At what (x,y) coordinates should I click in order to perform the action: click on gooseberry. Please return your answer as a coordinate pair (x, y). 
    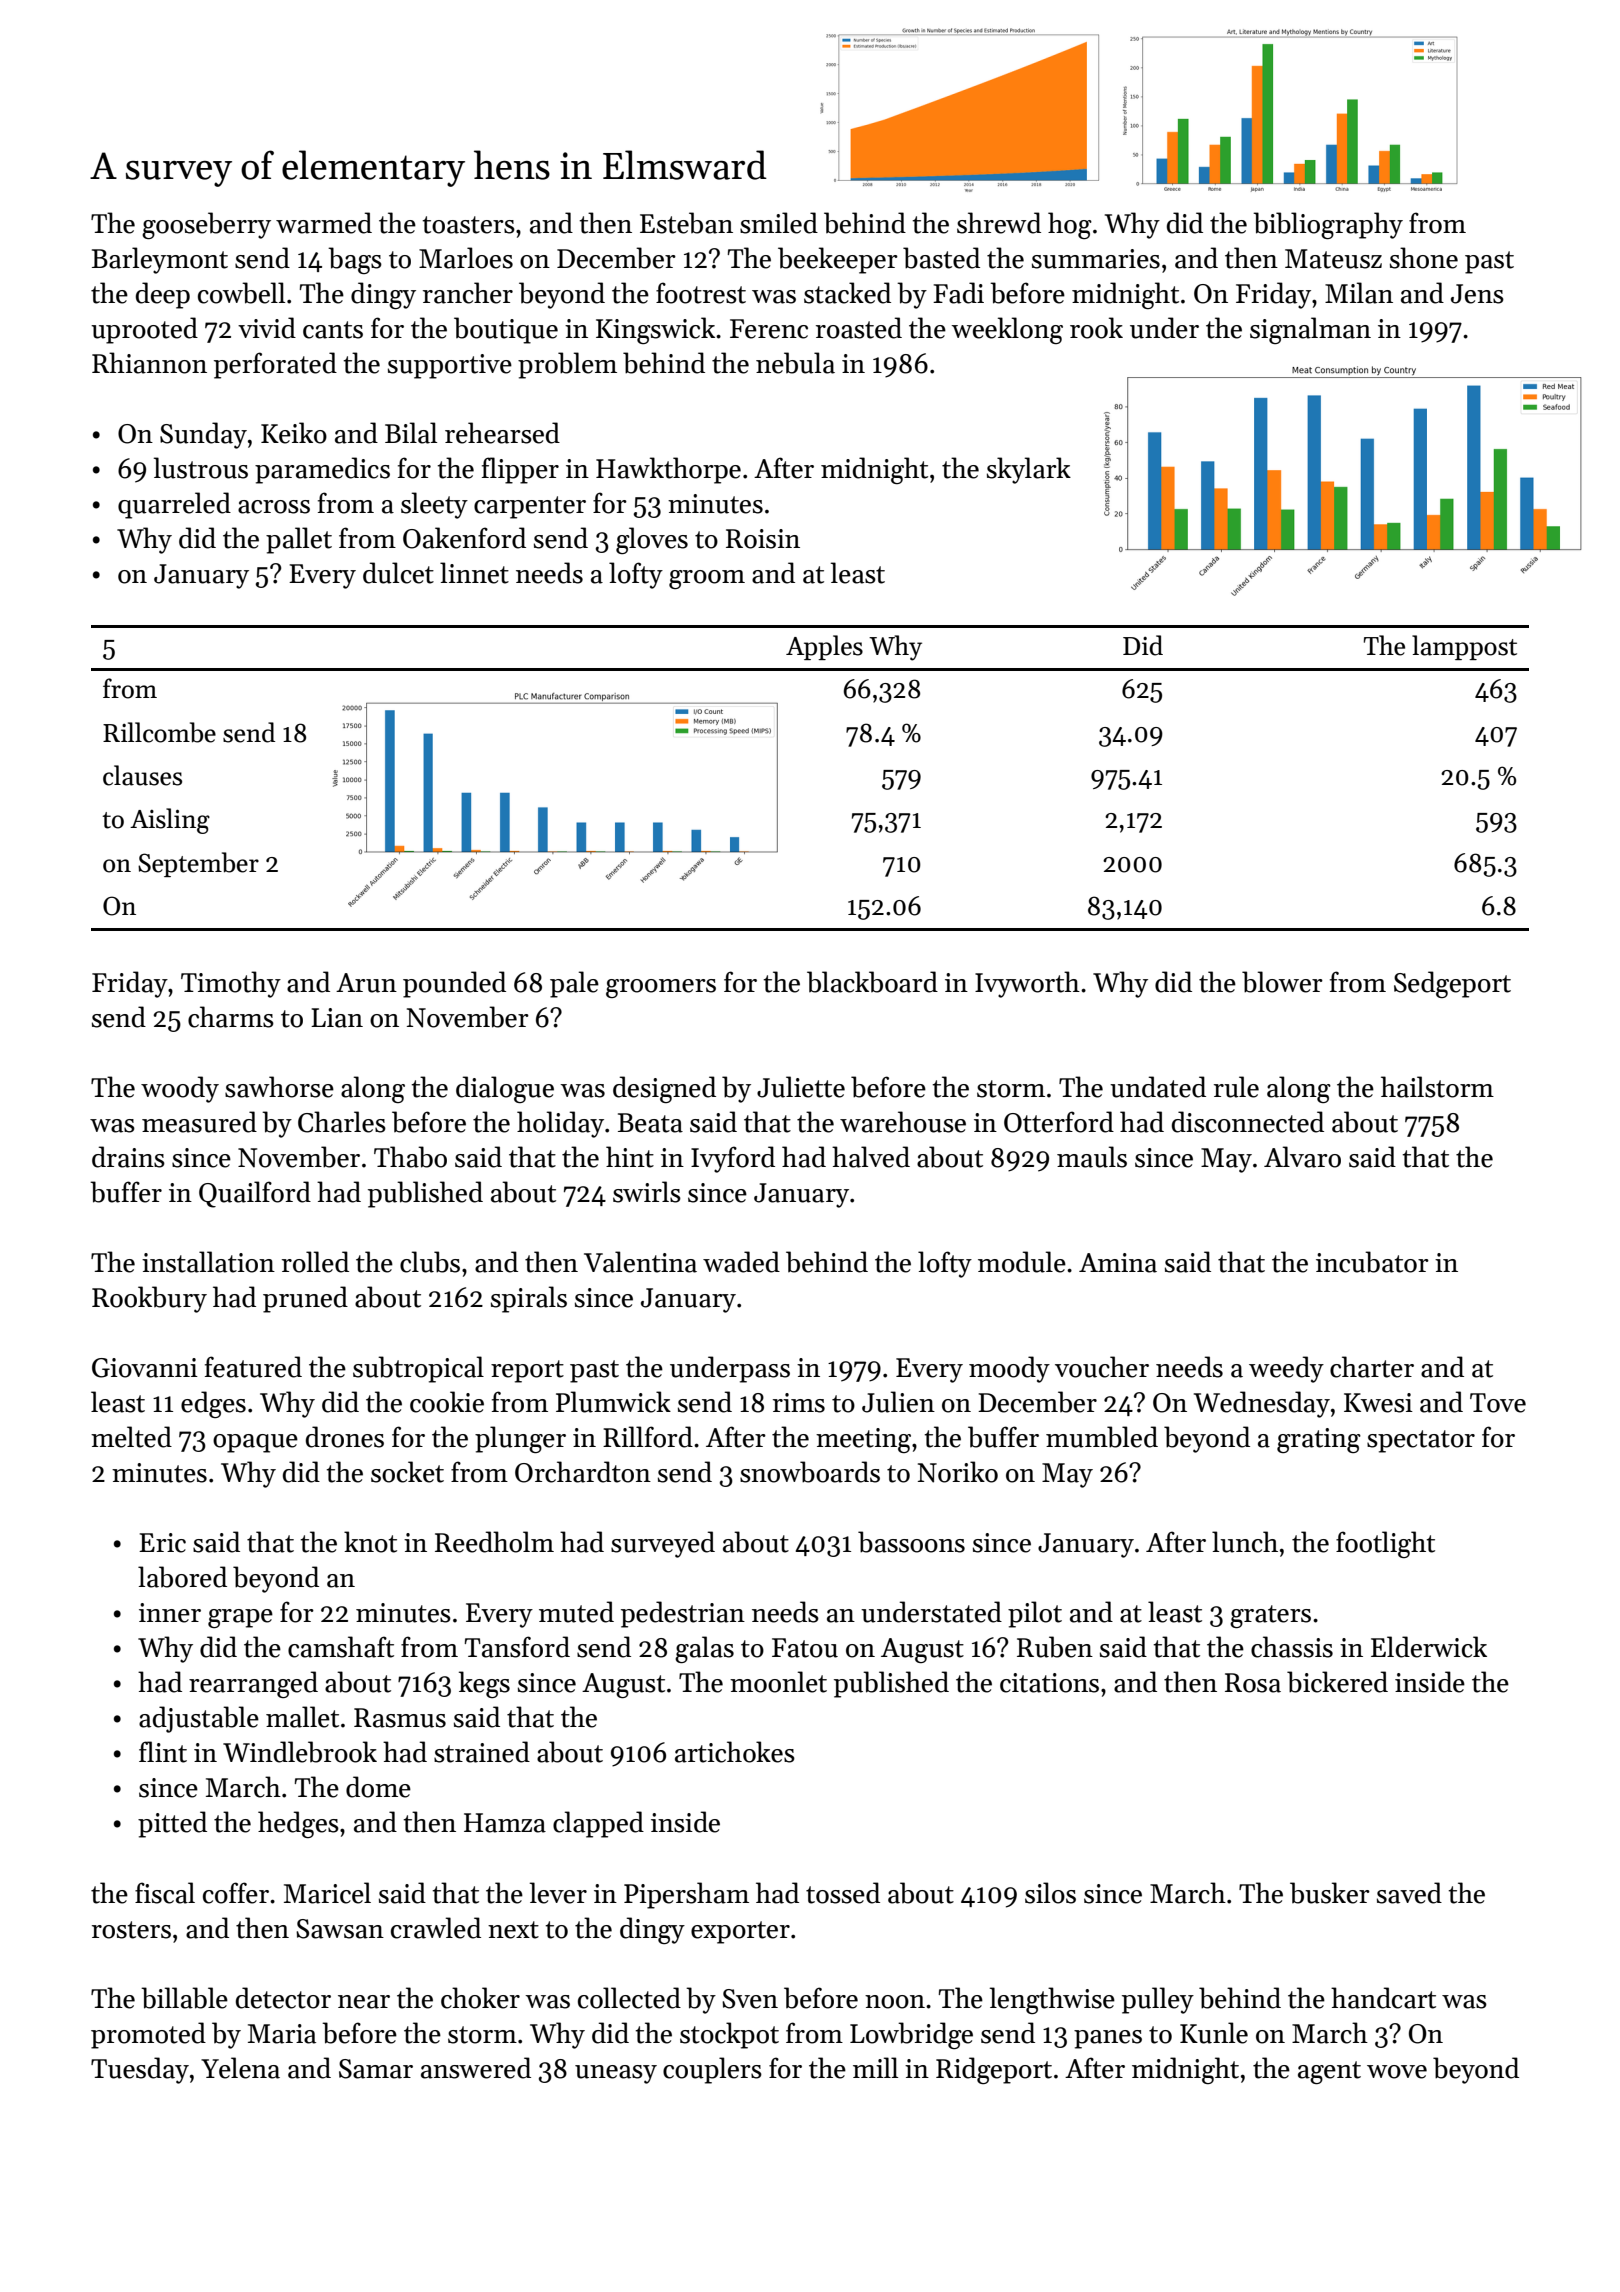
    Looking at the image, I should click on (206, 225).
